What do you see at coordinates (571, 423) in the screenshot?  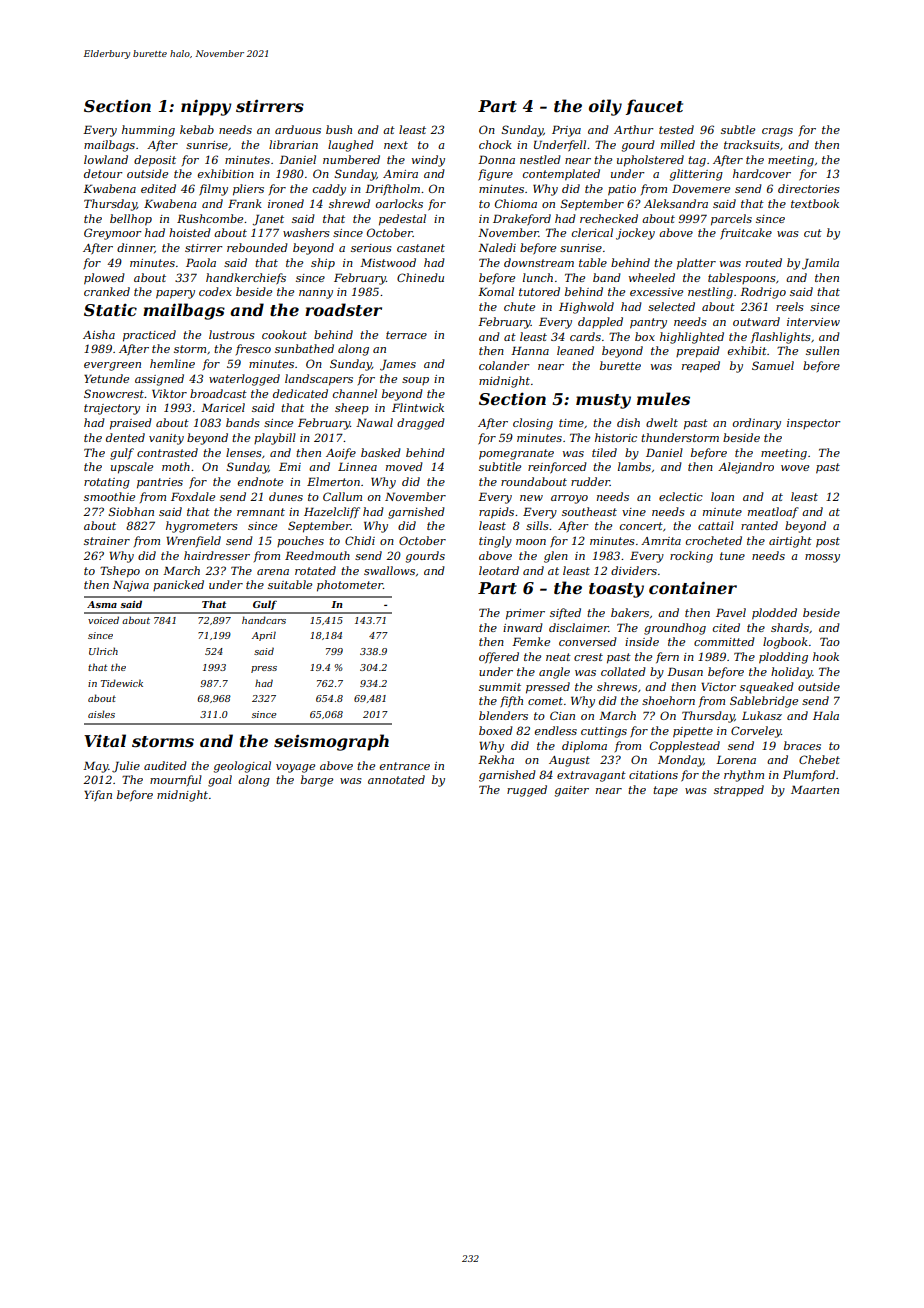 I see `time` at bounding box center [571, 423].
